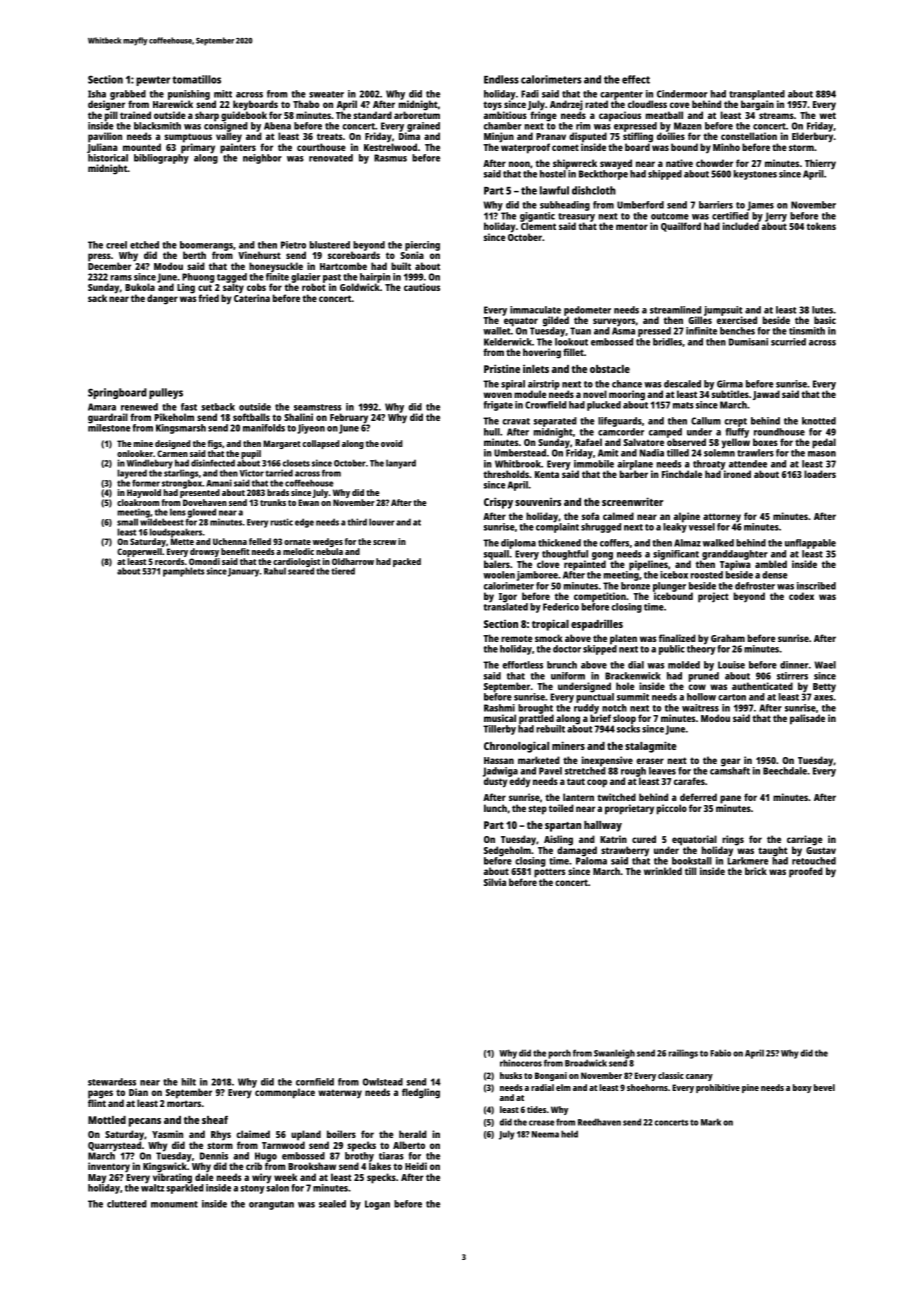  What do you see at coordinates (735, 422) in the image?
I see `crept` at bounding box center [735, 422].
